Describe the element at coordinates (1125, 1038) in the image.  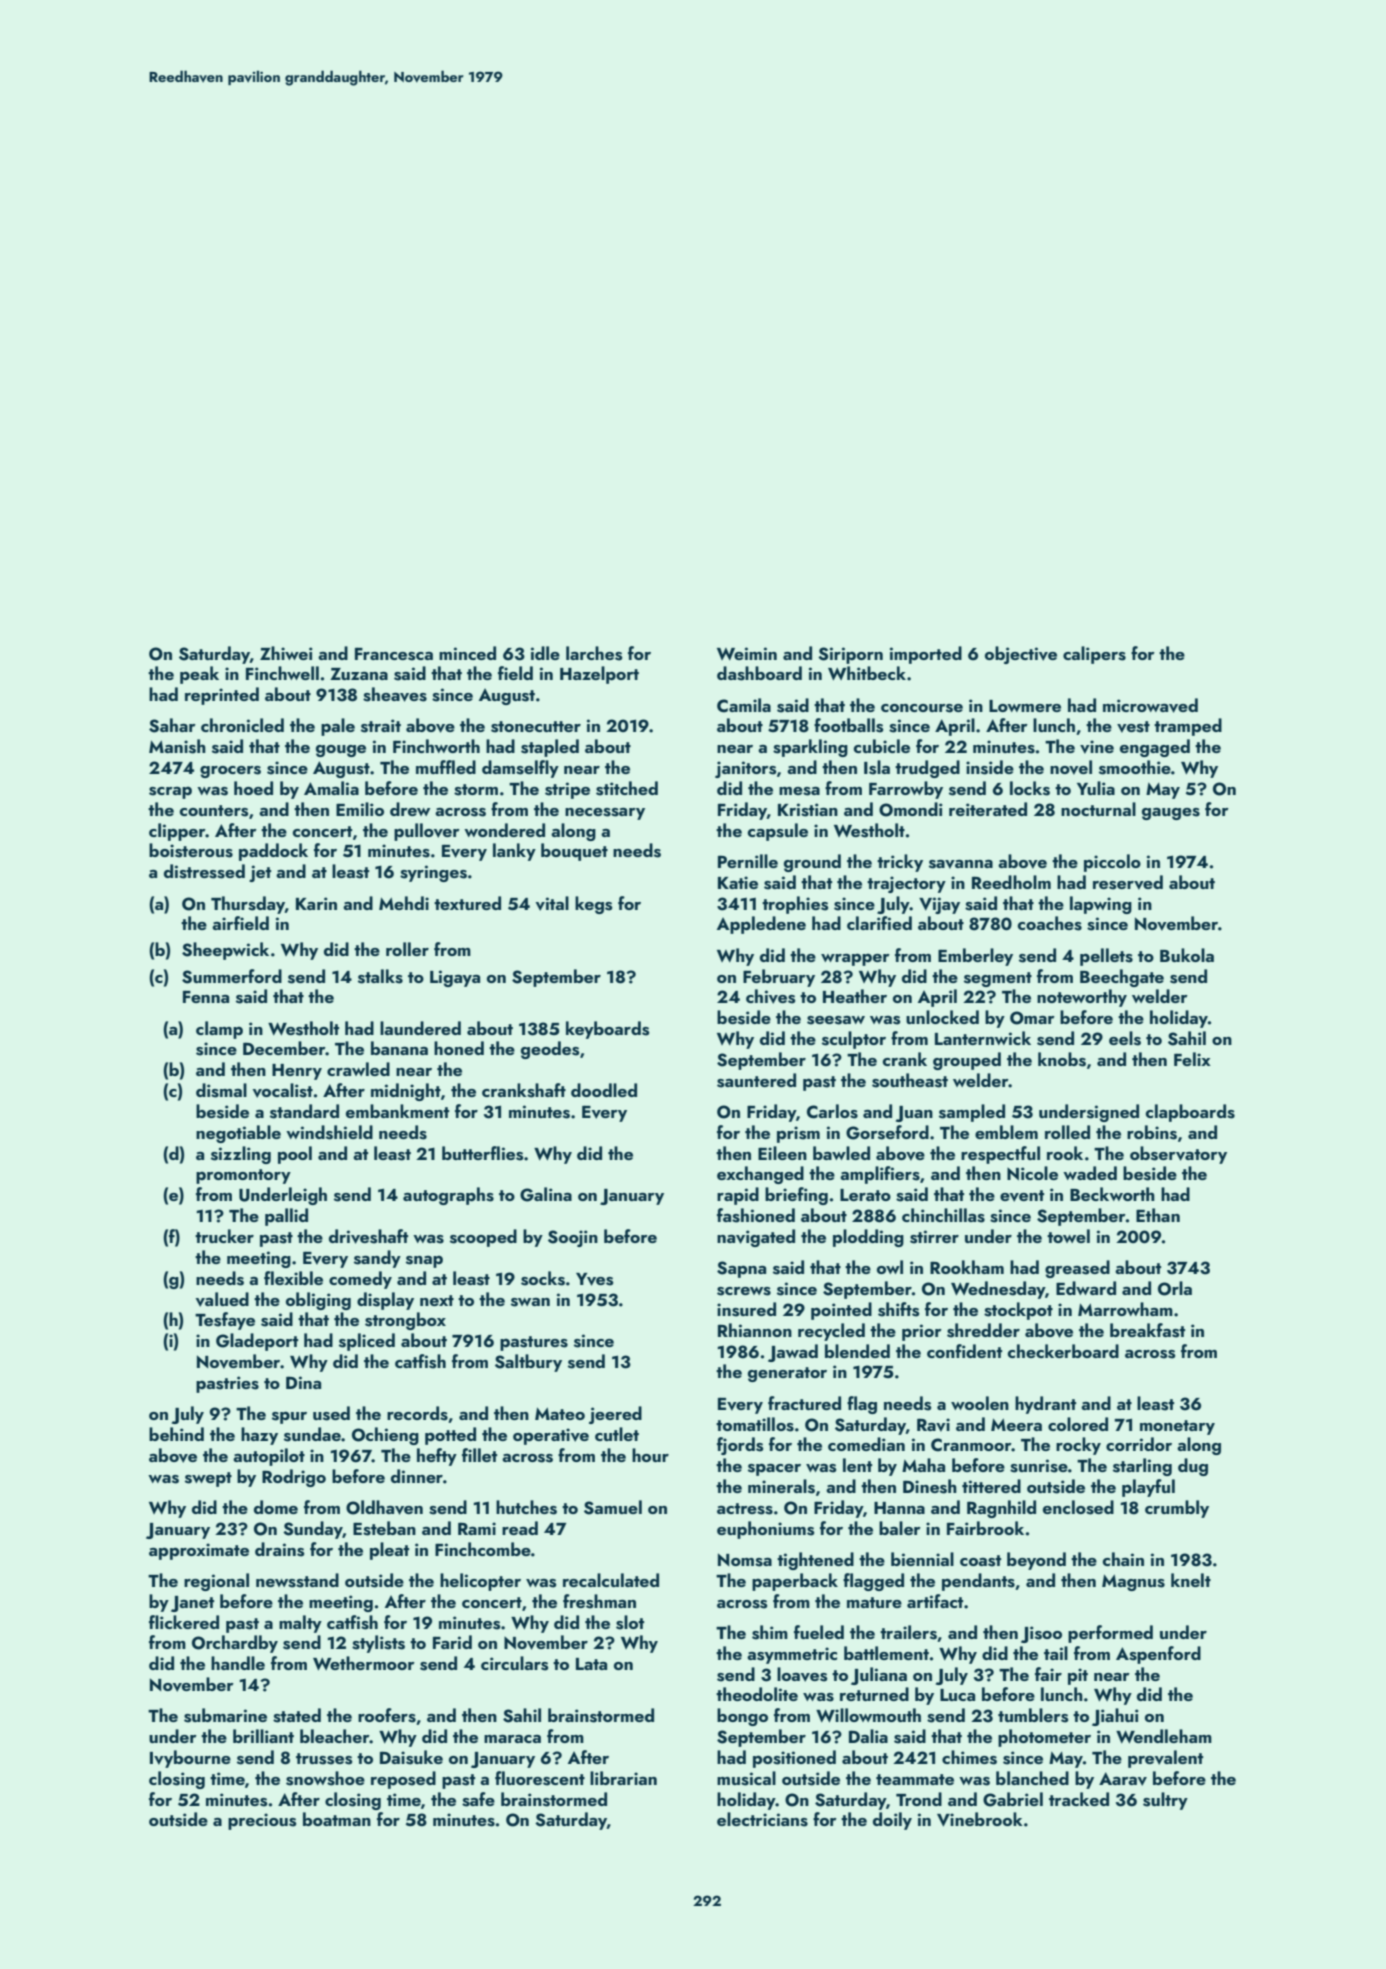
I see `eels` at that location.
